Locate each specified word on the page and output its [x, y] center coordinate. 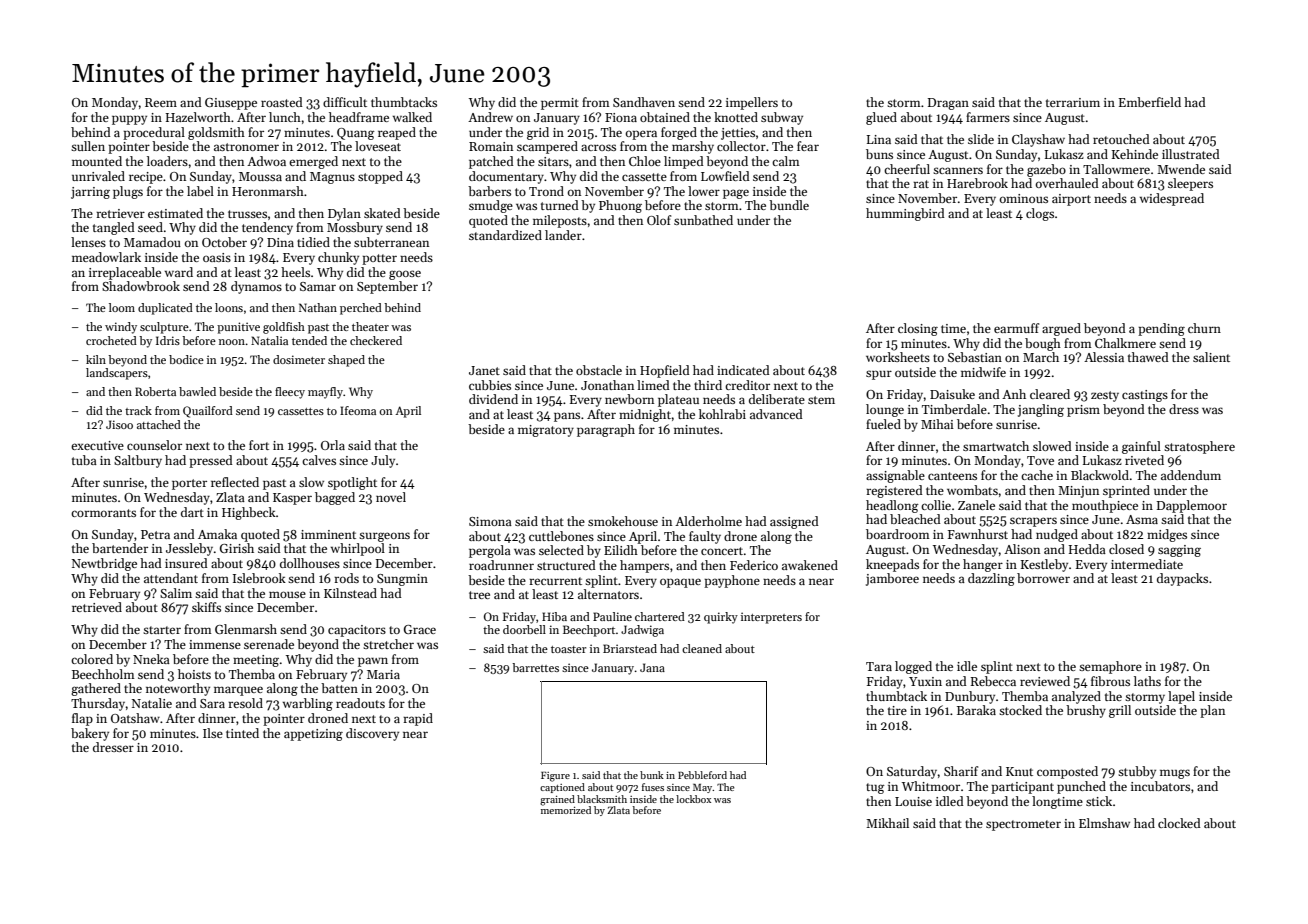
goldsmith [216, 133]
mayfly [325, 393]
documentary [506, 177]
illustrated [1191, 154]
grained [557, 800]
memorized [566, 810]
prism [1083, 411]
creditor [747, 385]
